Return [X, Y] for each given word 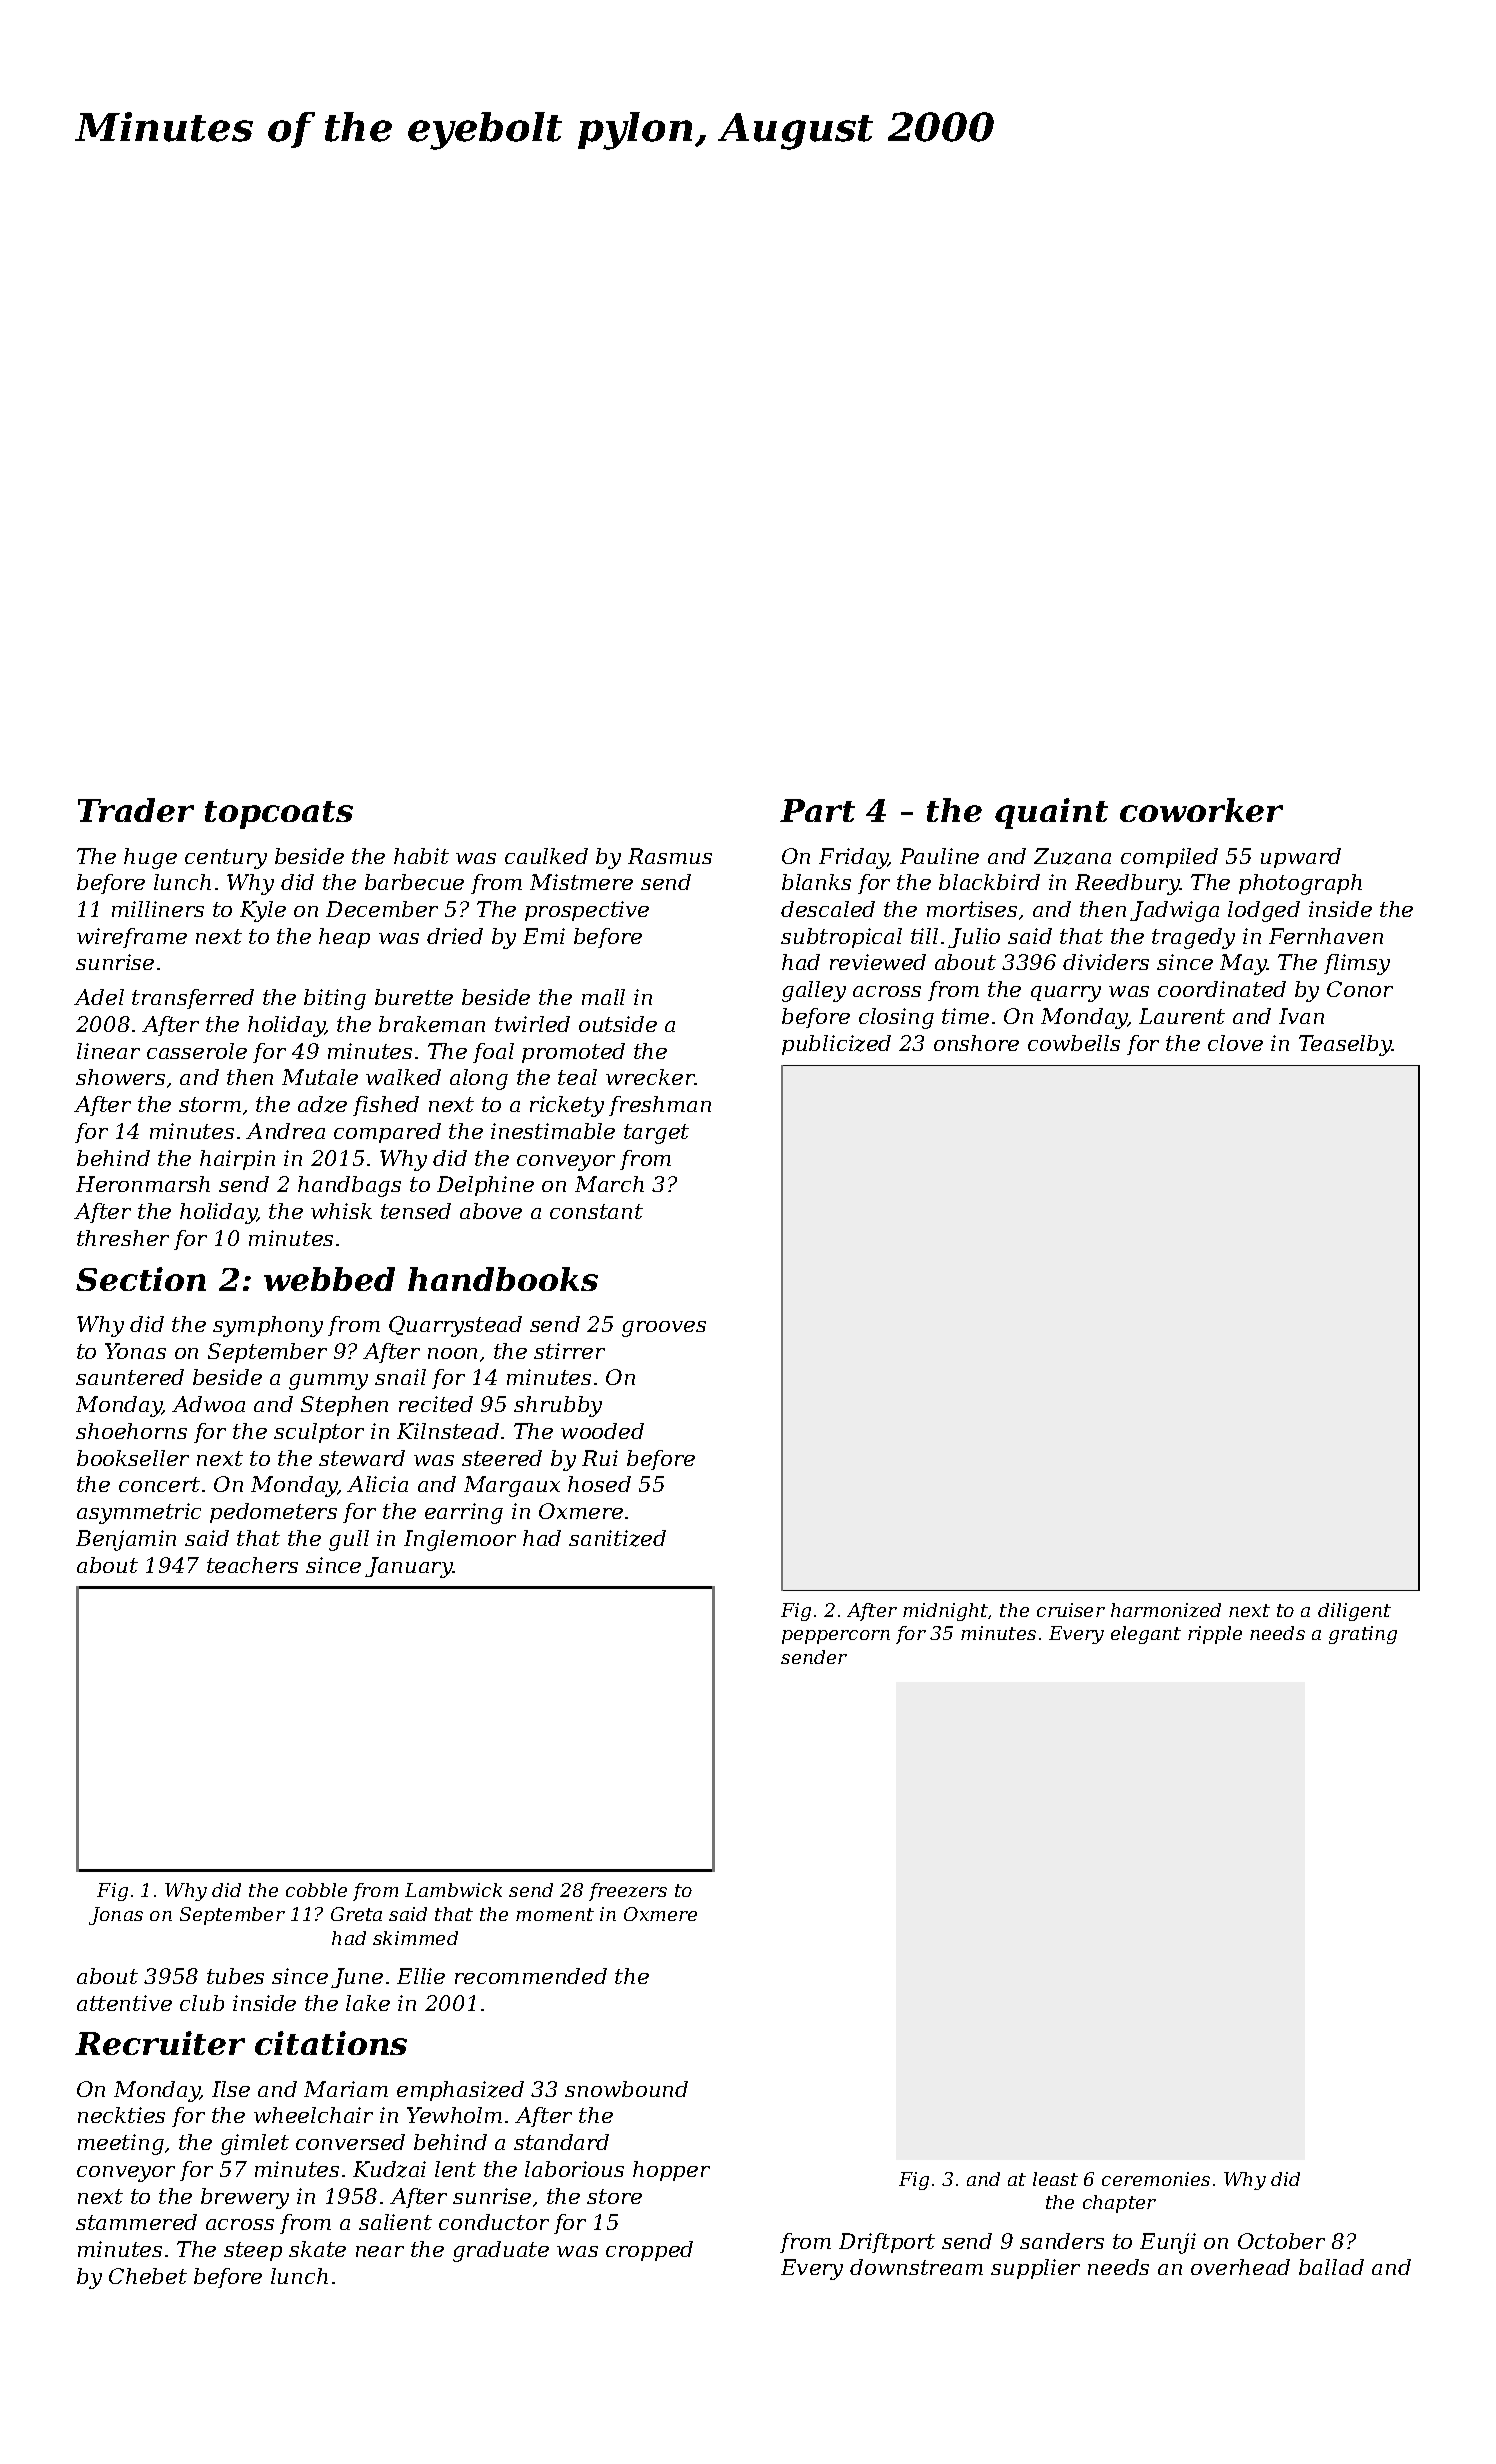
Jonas [116, 1916]
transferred [193, 999]
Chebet [148, 2276]
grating [1363, 1635]
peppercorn [836, 1637]
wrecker [650, 1077]
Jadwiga [1174, 911]
